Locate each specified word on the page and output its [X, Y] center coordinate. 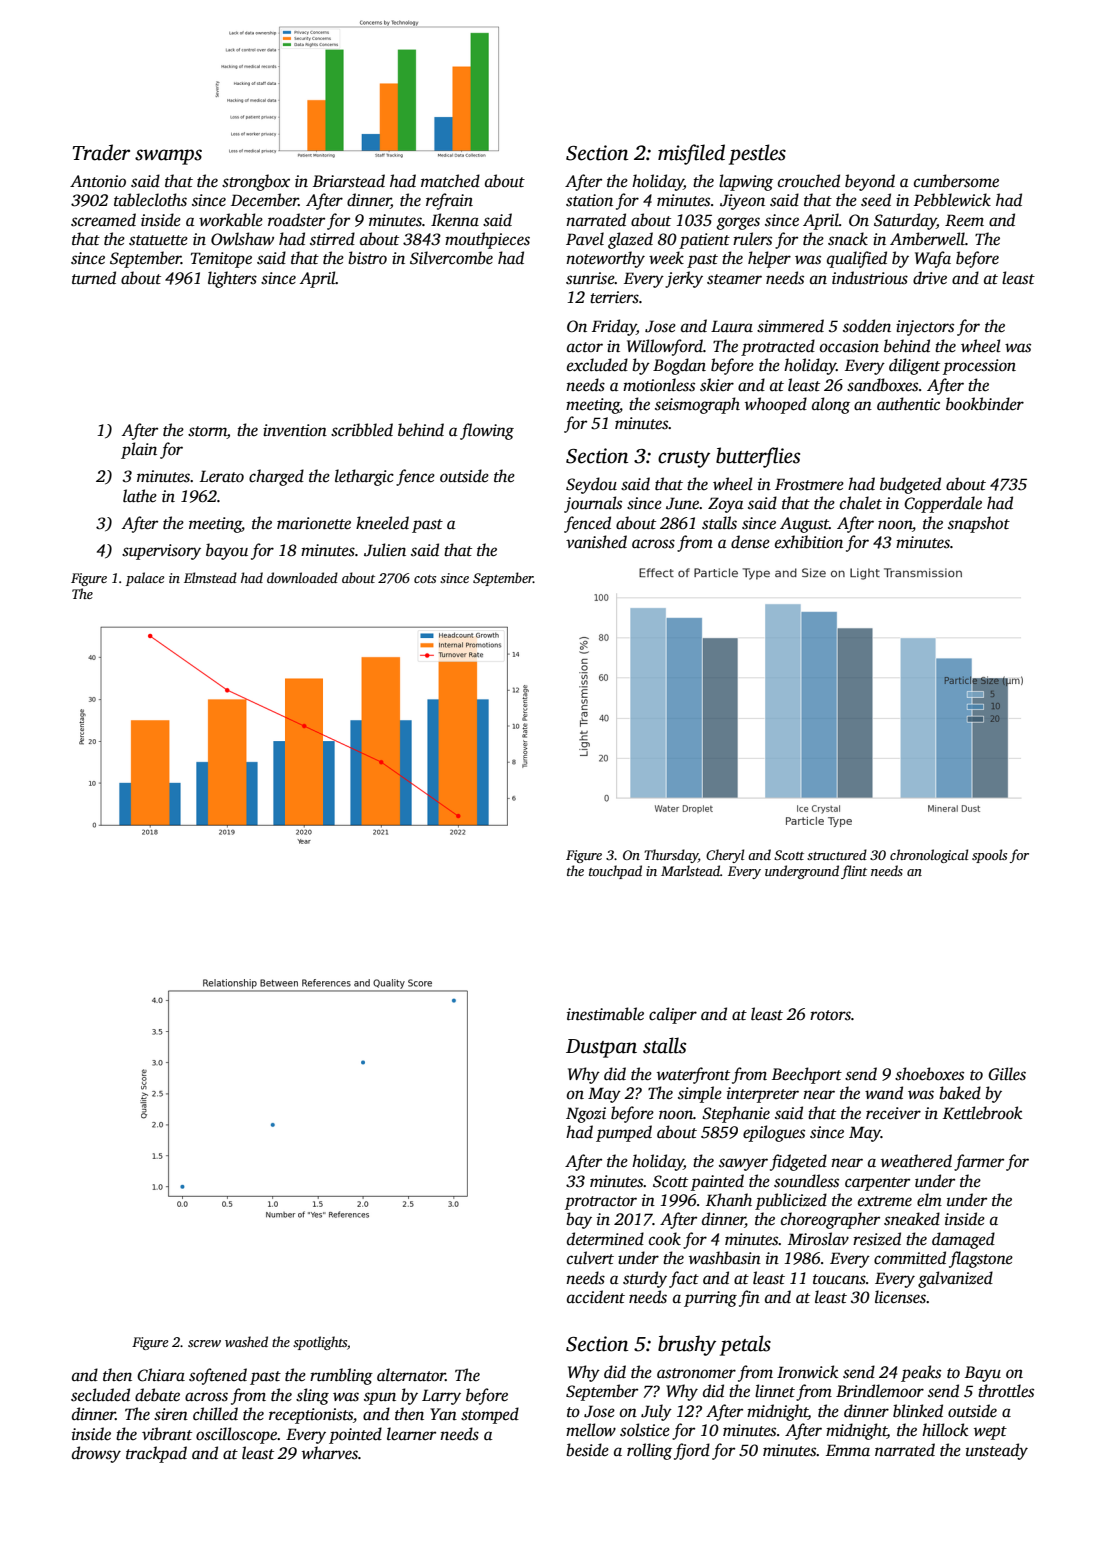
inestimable [605, 1014]
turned [94, 278]
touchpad [615, 872]
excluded [597, 365]
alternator [411, 1375]
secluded [100, 1395]
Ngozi [586, 1115]
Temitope [221, 260]
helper [769, 259]
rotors [830, 1015]
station [589, 200]
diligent [914, 366]
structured [837, 854]
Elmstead [210, 577]
